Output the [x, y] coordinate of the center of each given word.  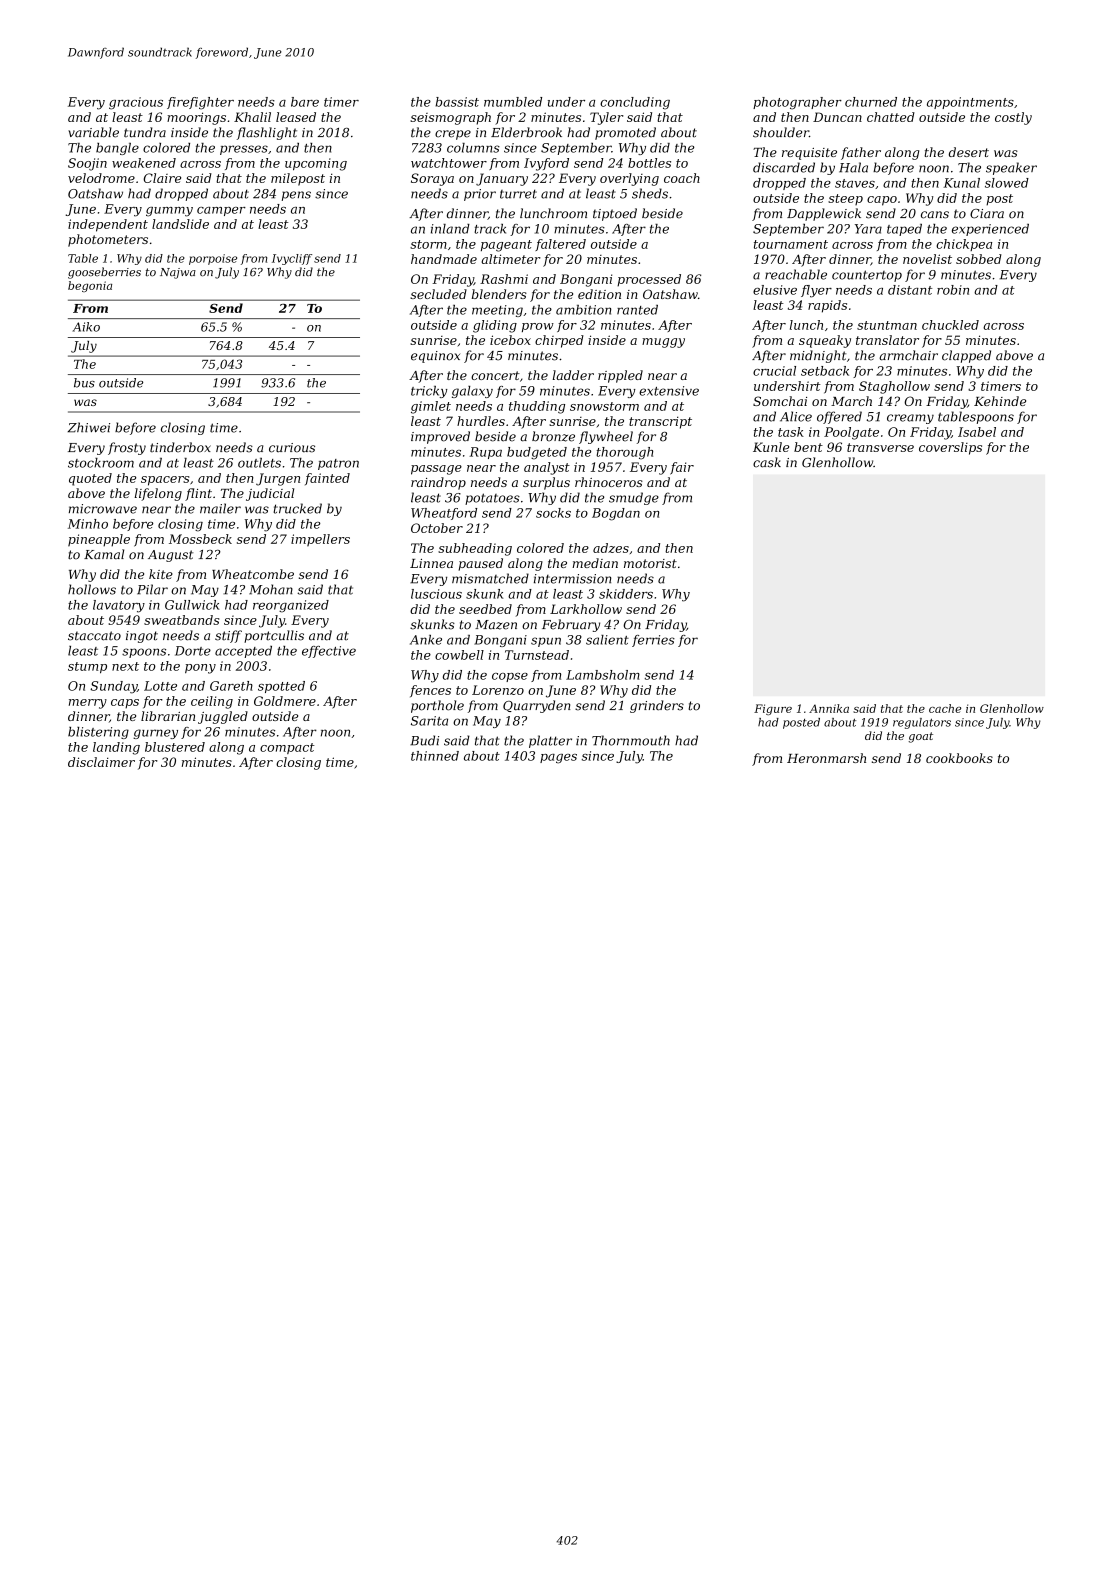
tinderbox [180, 447]
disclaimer [101, 762]
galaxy [472, 392]
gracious [136, 103]
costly [1013, 118]
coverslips [950, 448]
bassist [457, 102]
